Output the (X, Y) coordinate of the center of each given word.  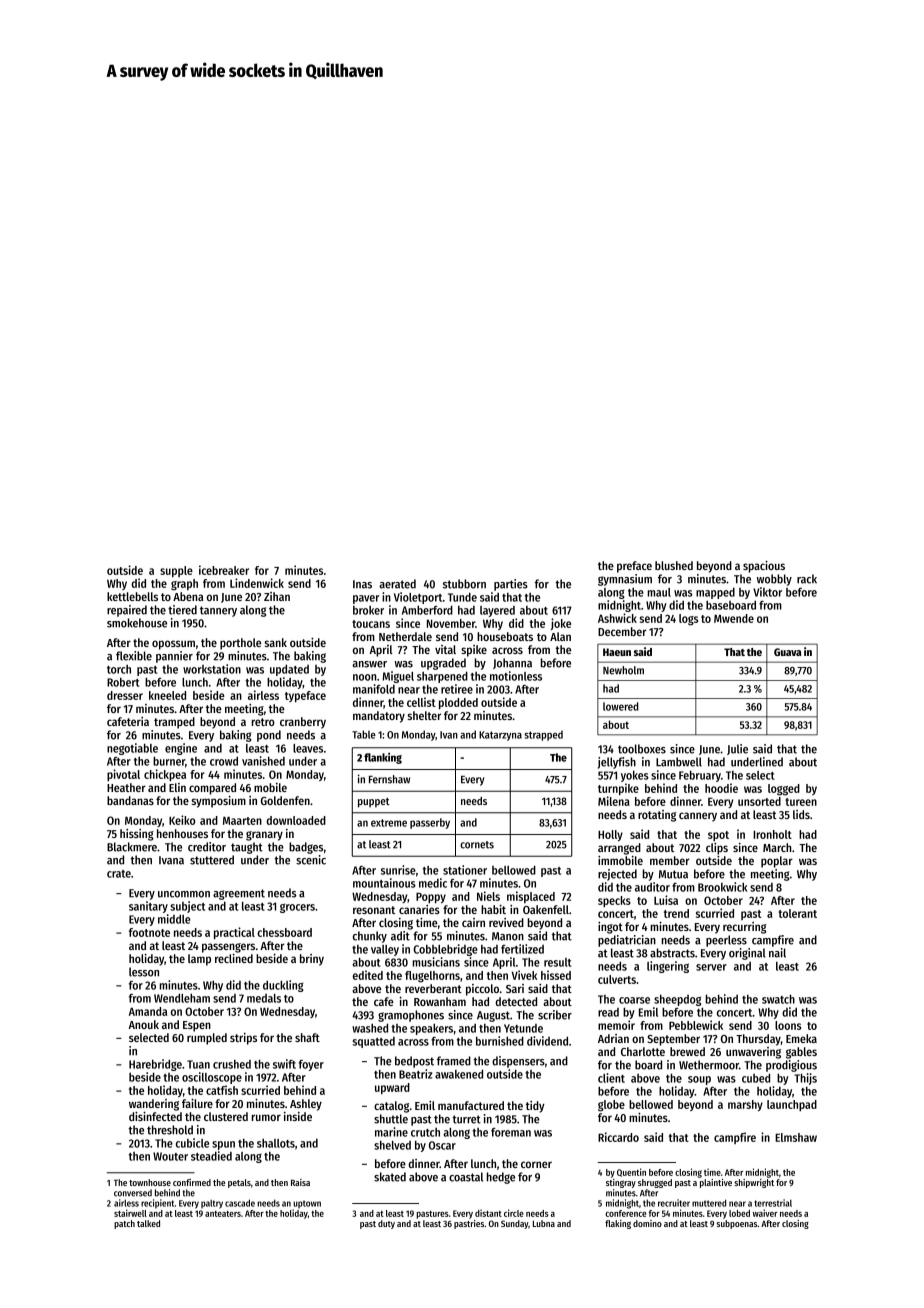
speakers (431, 1029)
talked (148, 1223)
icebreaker (224, 570)
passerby (430, 823)
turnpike (618, 789)
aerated (397, 584)
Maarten (242, 820)
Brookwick (722, 887)
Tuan (198, 1064)
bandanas (130, 800)
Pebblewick (696, 1025)
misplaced (531, 897)
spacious (764, 567)
